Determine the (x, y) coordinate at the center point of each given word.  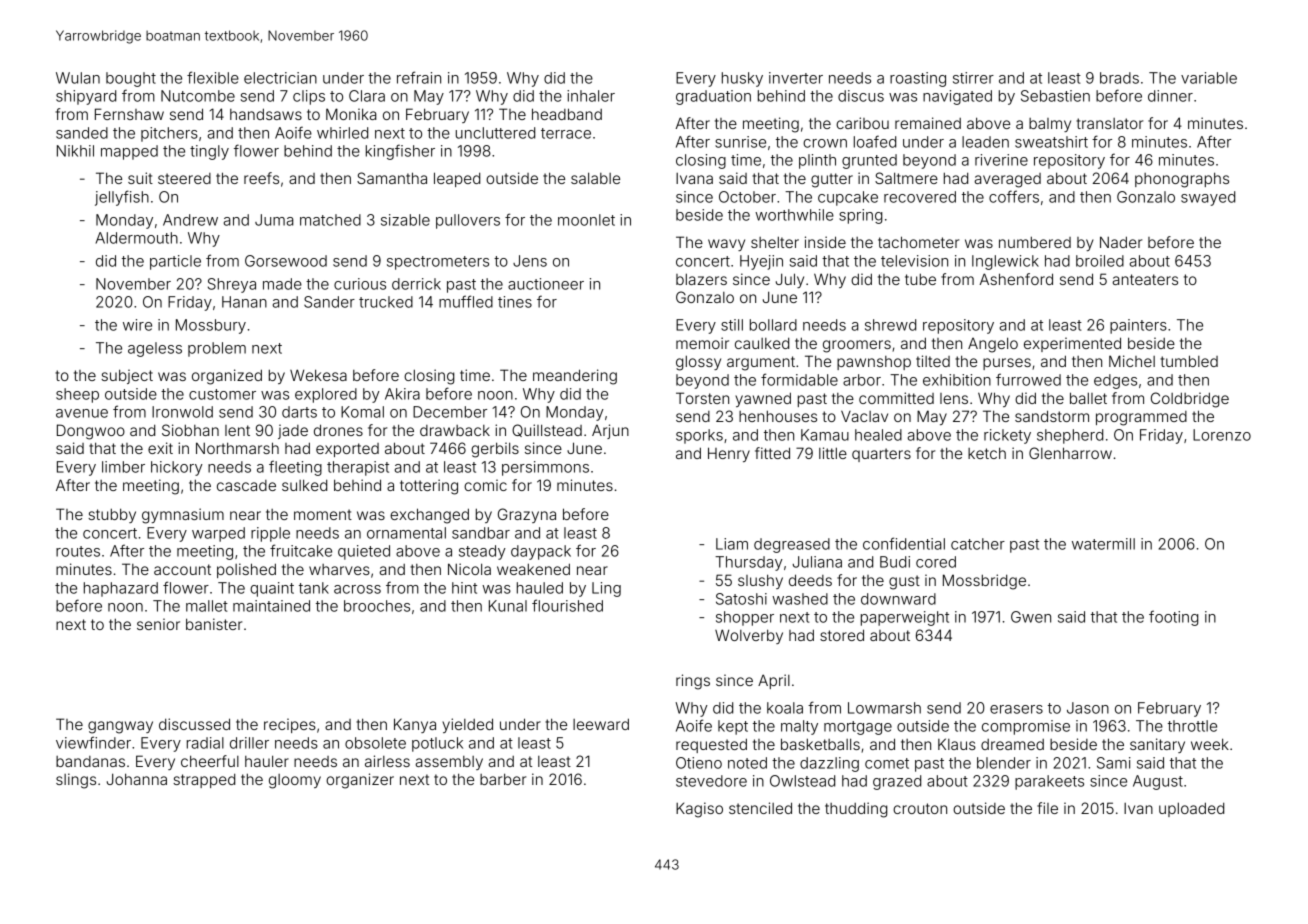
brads (1119, 78)
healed (878, 435)
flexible (213, 77)
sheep (77, 395)
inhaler (591, 96)
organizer (360, 781)
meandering (575, 377)
